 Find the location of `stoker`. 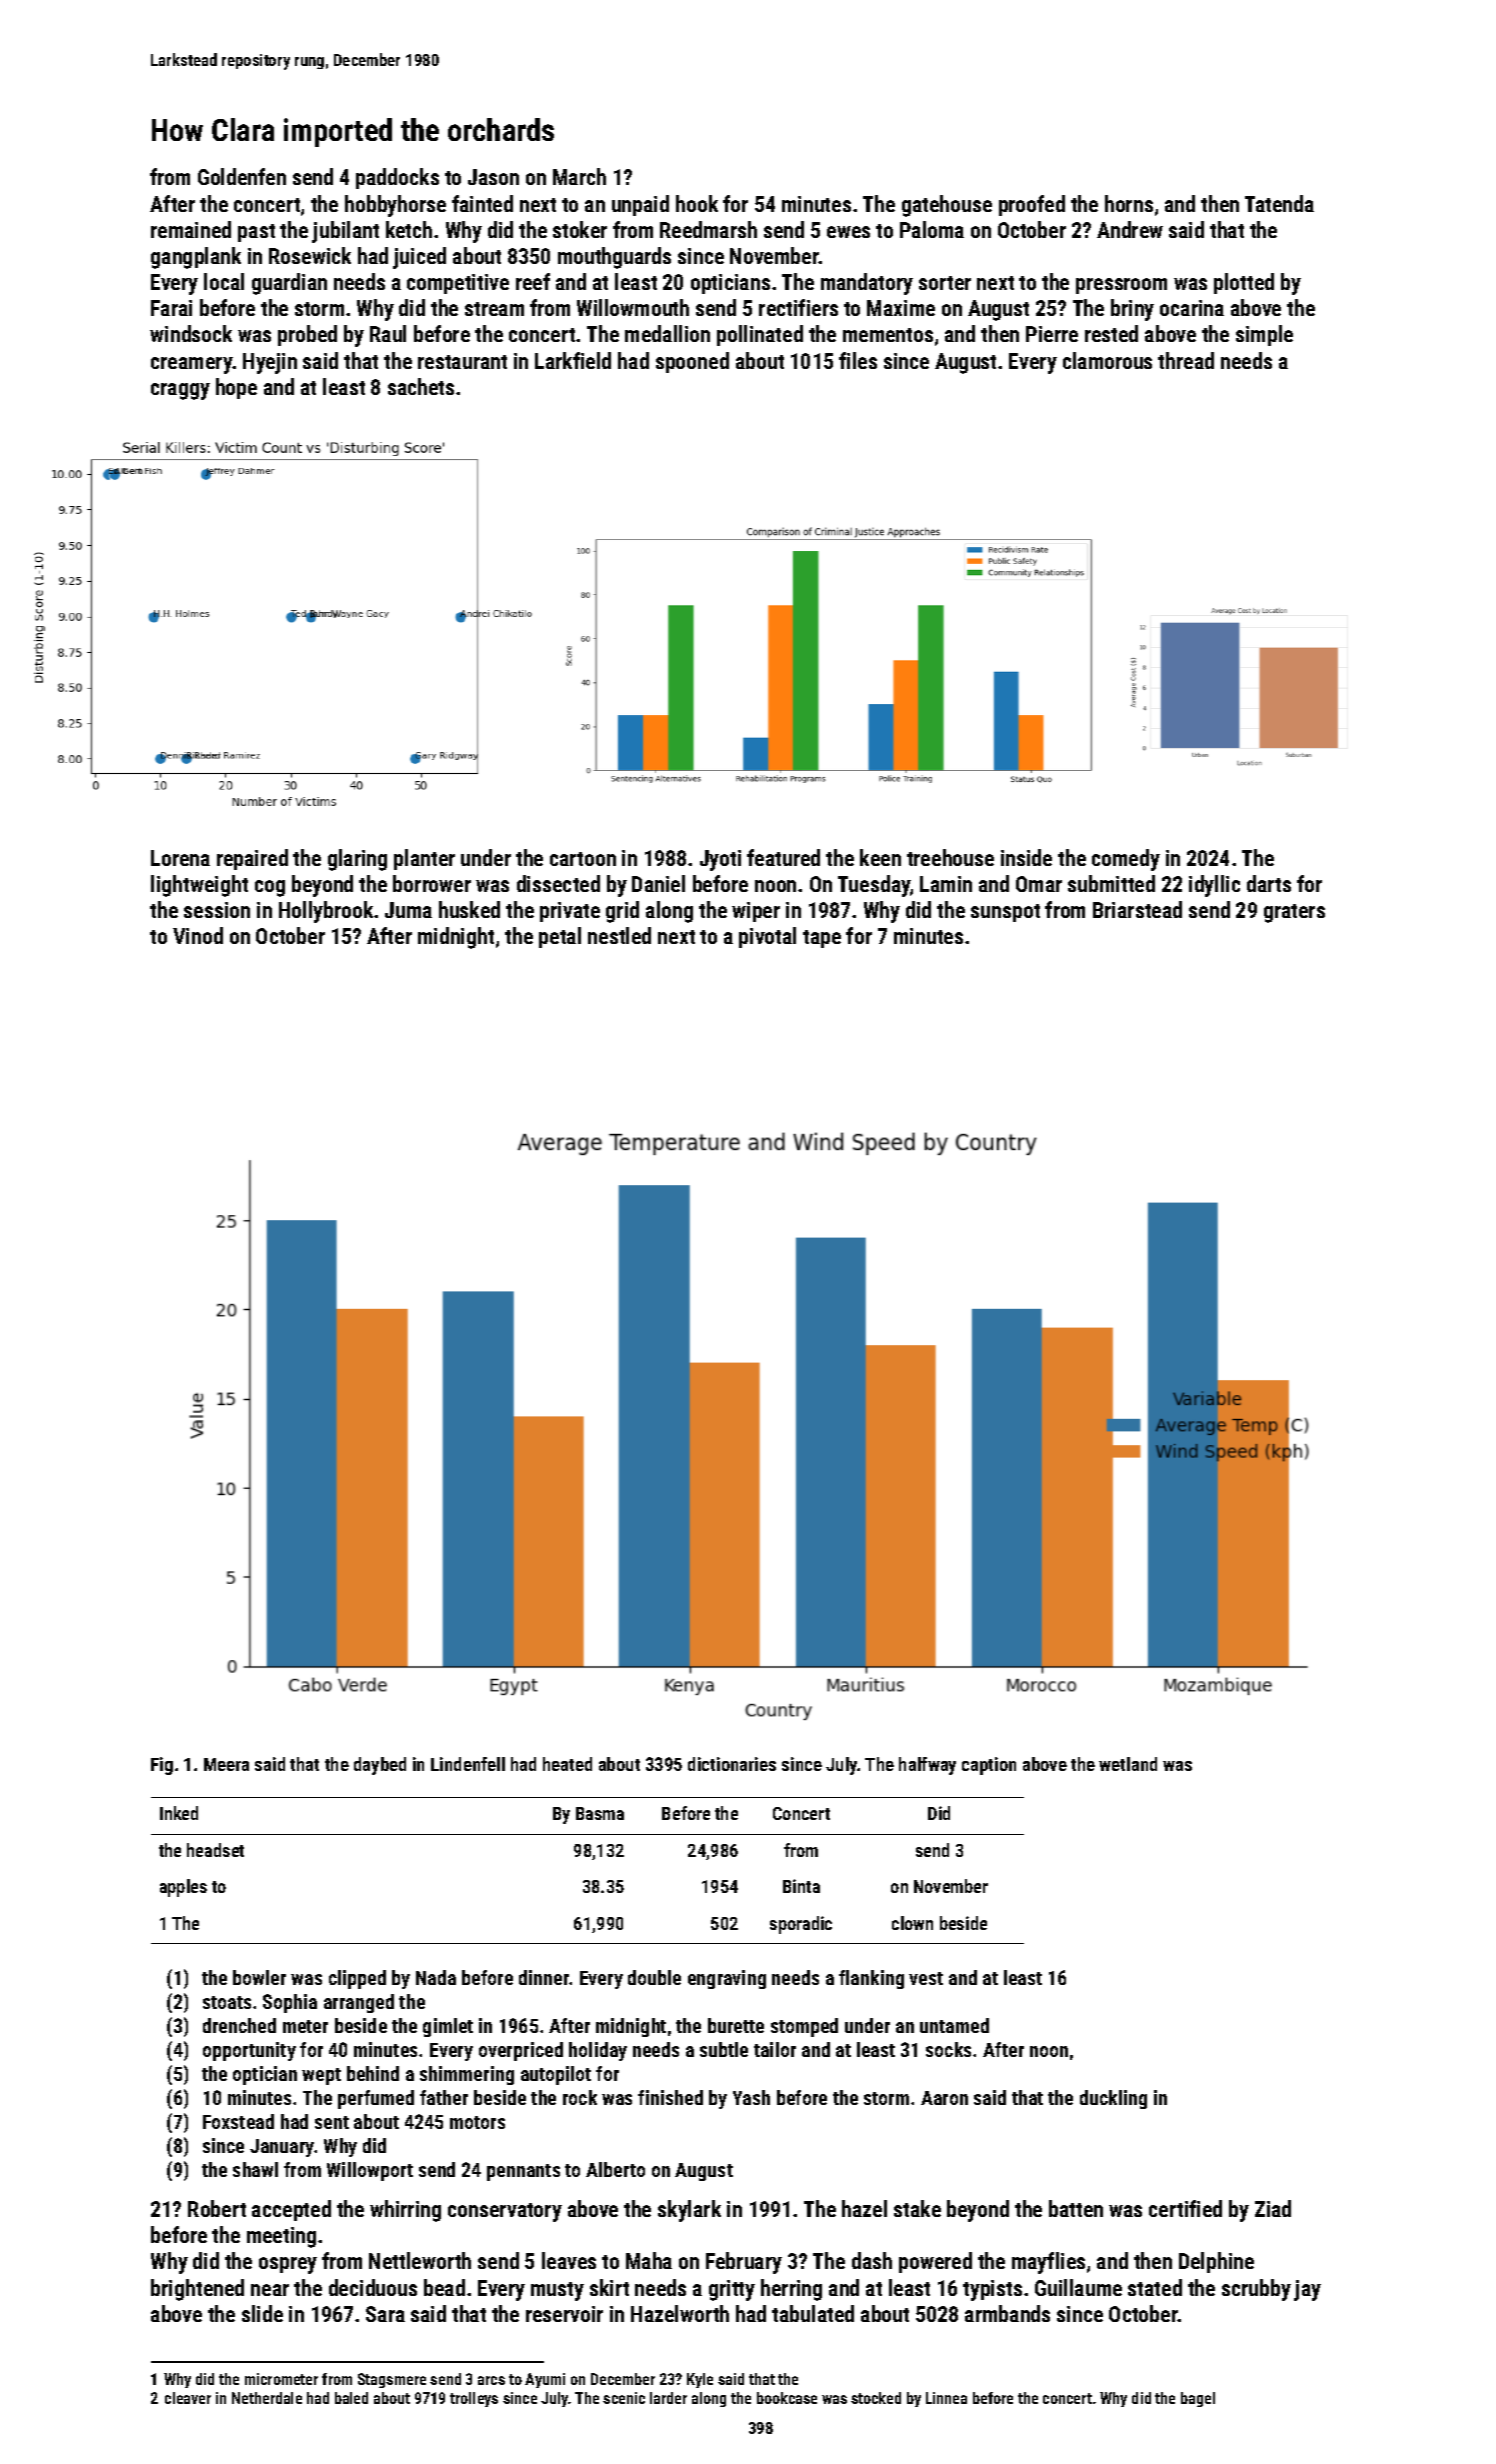

stoker is located at coordinates (580, 229).
